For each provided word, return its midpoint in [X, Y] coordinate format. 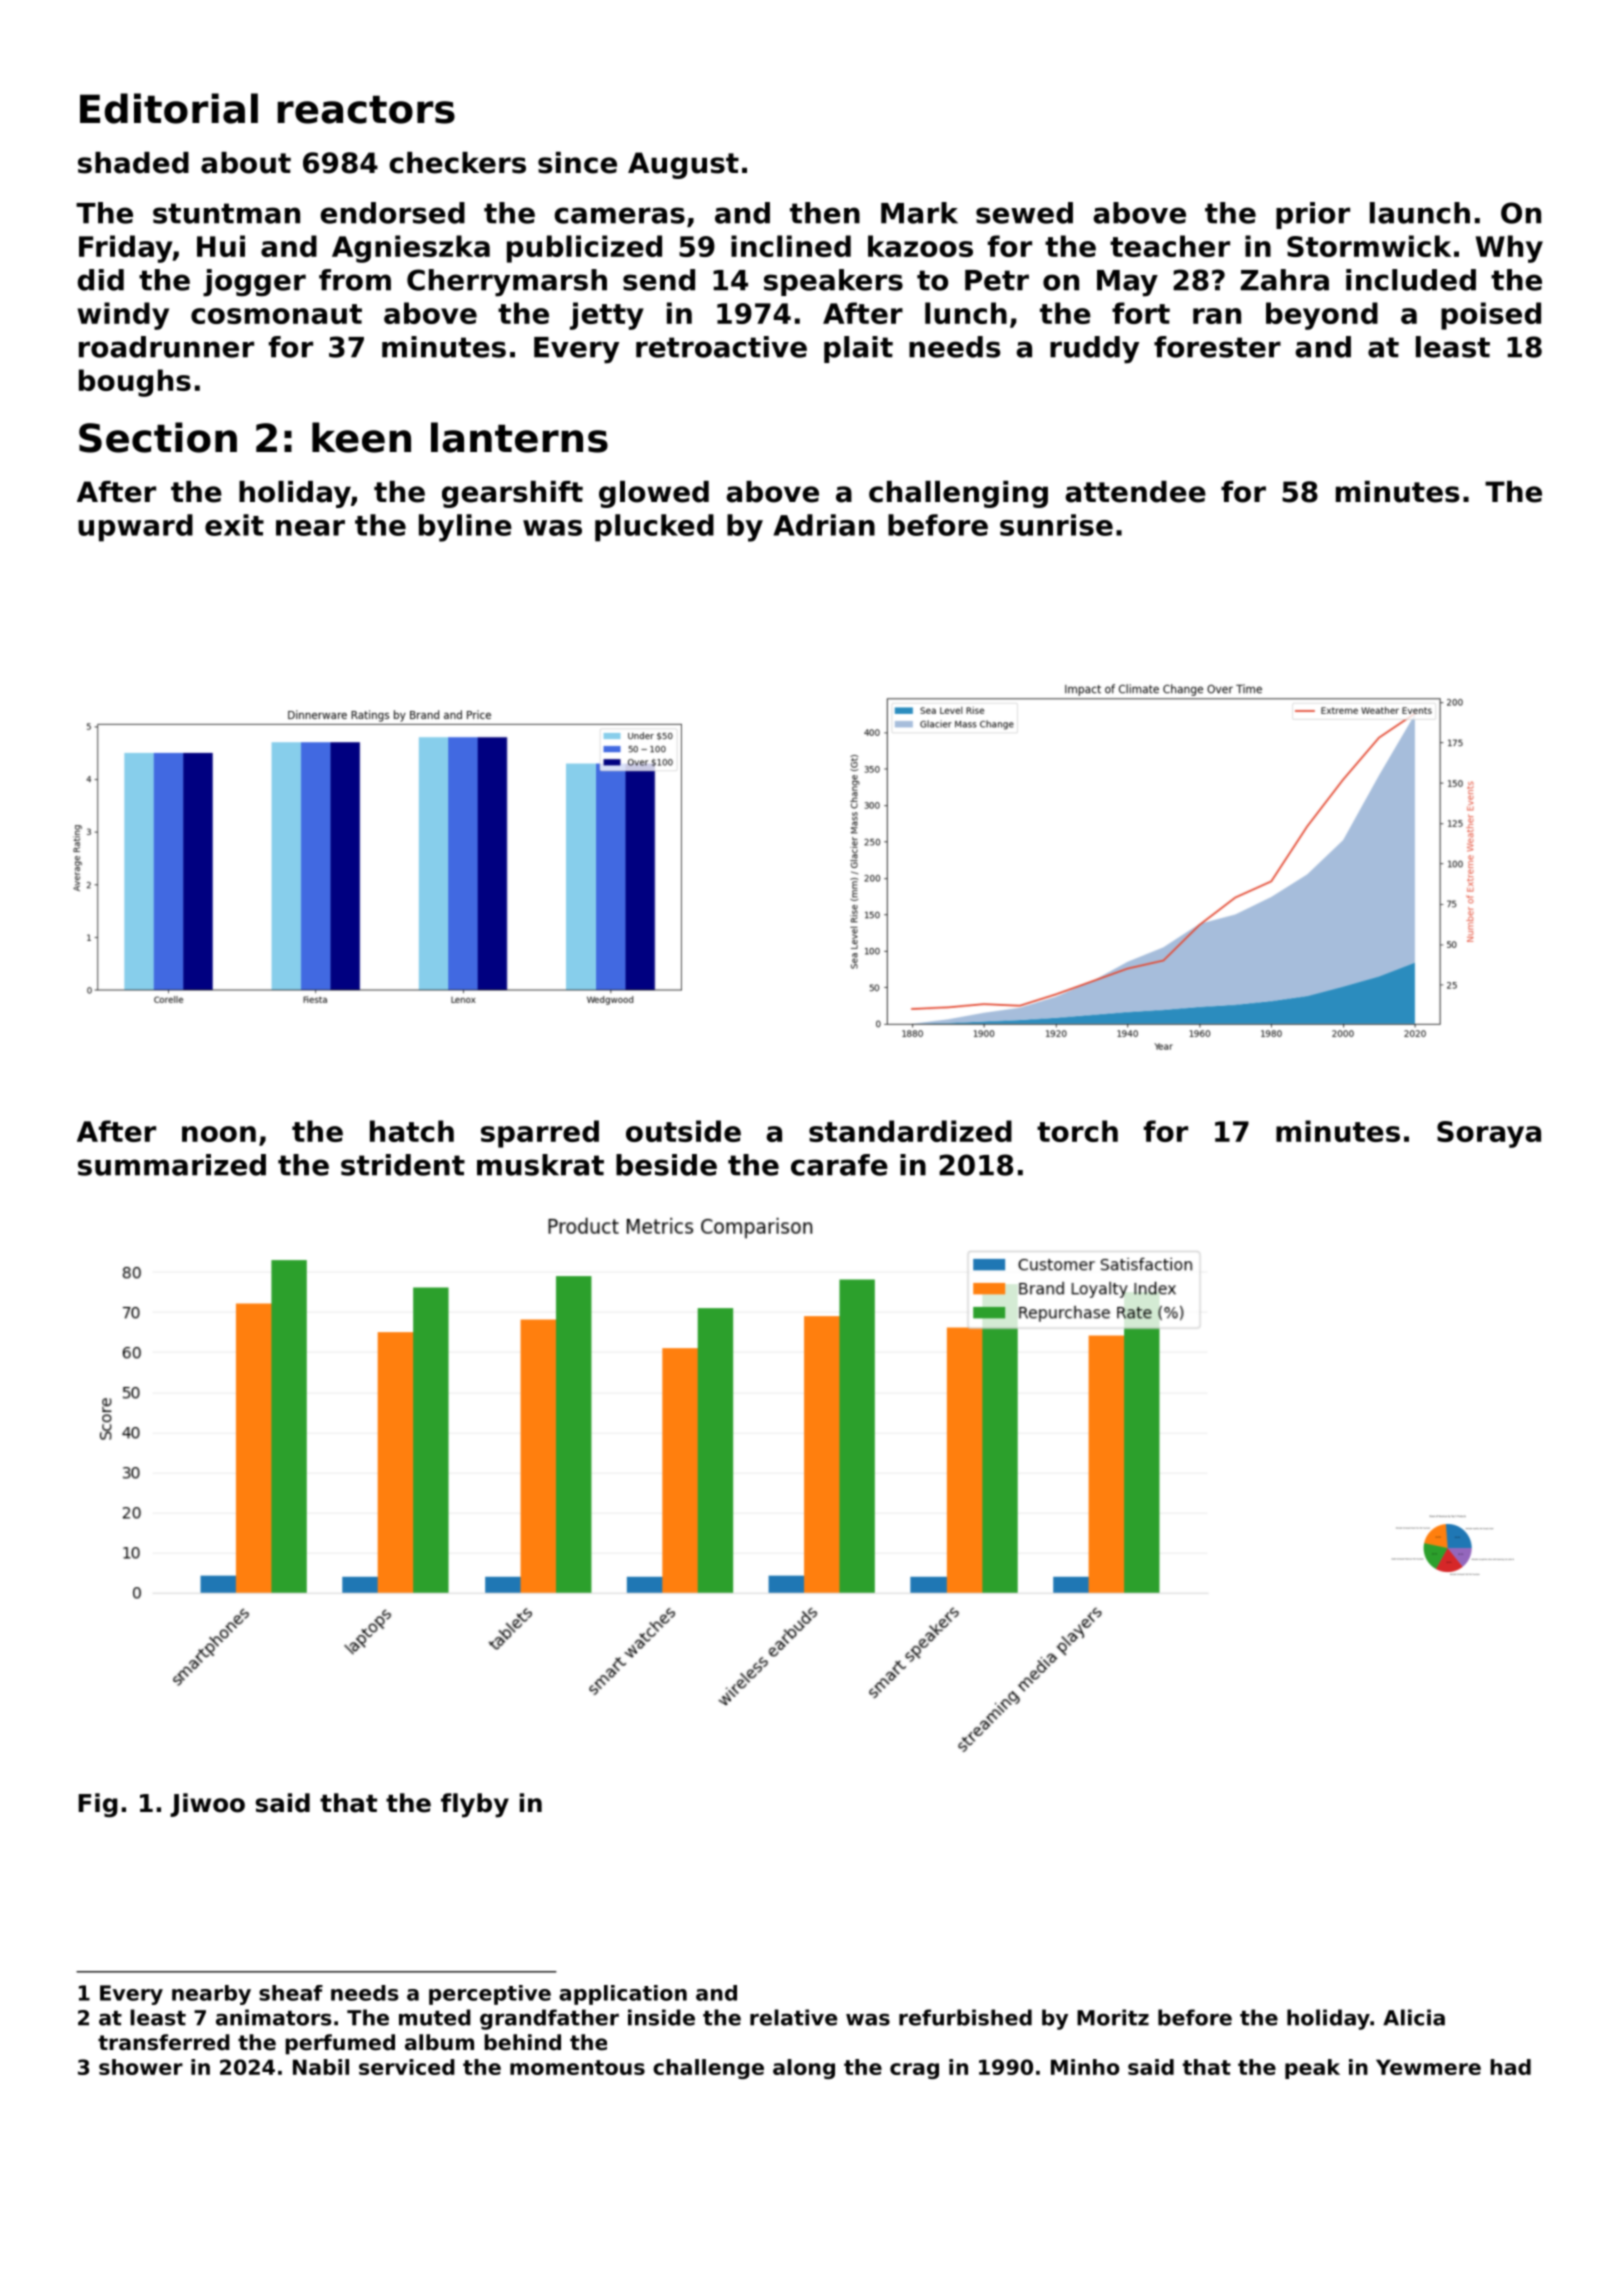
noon [219, 1134]
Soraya [1489, 1134]
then [825, 213]
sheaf [291, 1993]
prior [1313, 215]
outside [683, 1131]
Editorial [169, 108]
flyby [475, 1805]
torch [1077, 1131]
